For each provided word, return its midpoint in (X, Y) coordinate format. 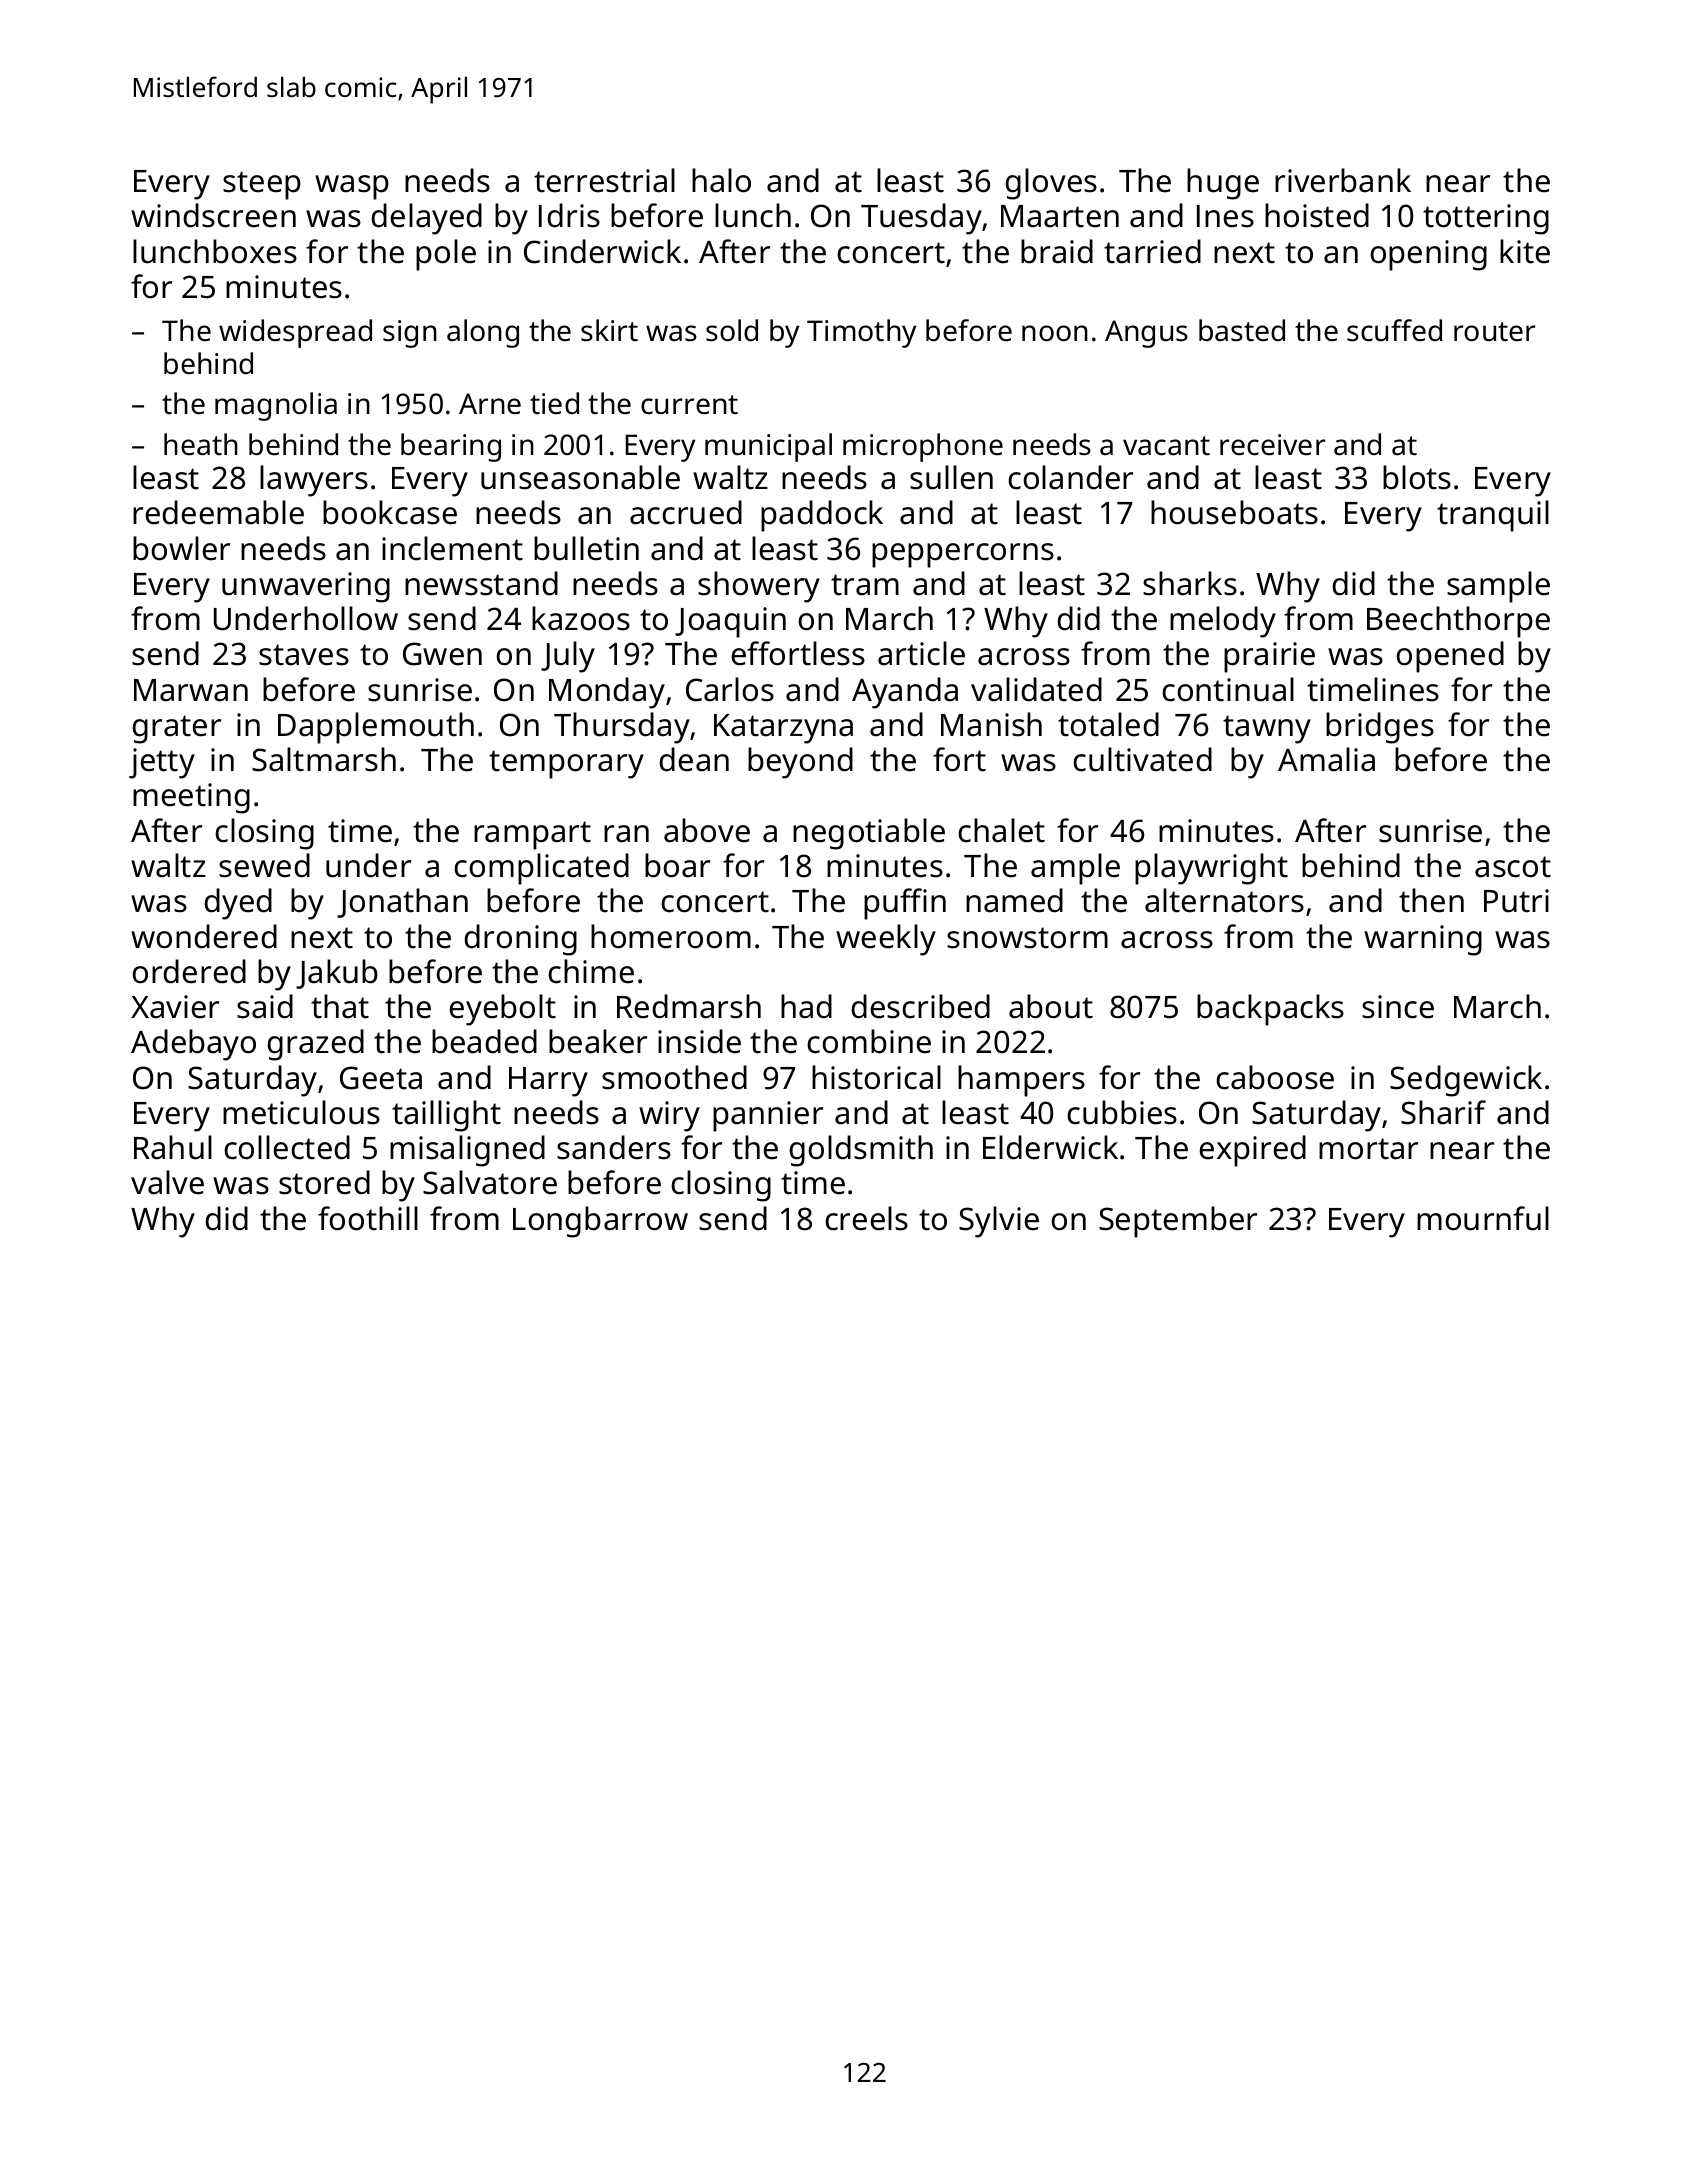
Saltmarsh (324, 759)
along (483, 333)
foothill (368, 1218)
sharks (1190, 583)
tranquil (1493, 516)
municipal (768, 447)
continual (1228, 689)
